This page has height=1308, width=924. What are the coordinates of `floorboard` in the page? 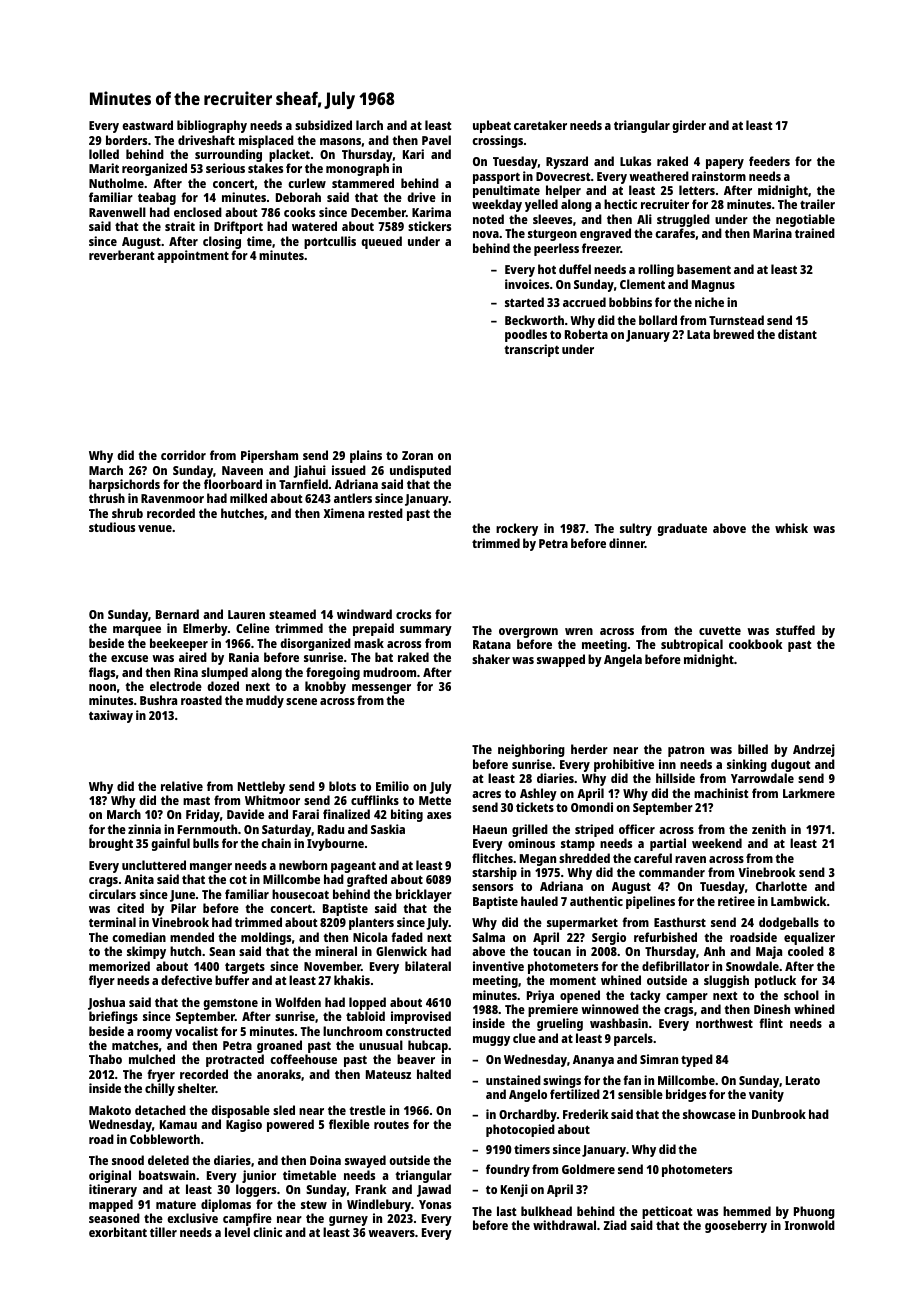 It's located at (233, 484).
